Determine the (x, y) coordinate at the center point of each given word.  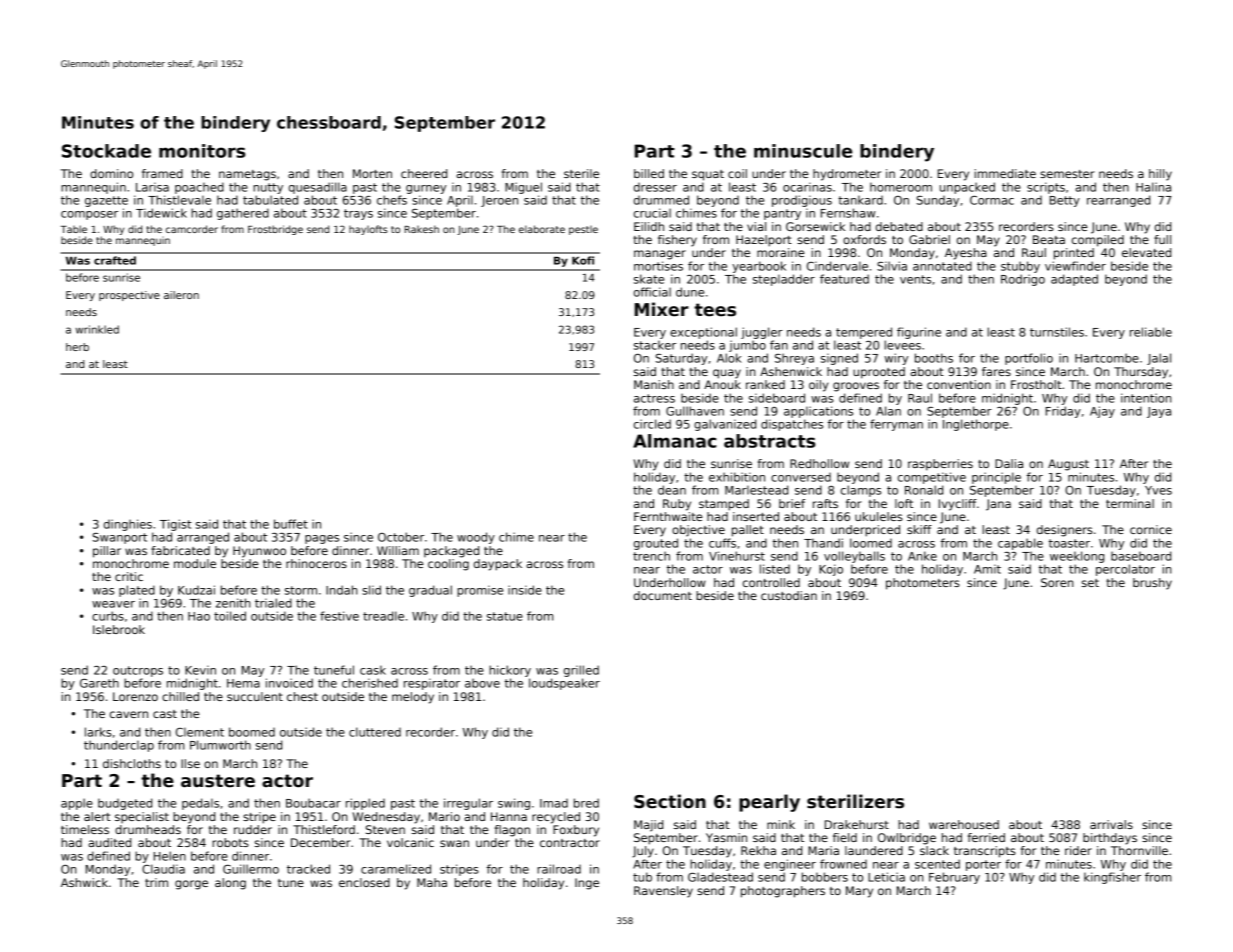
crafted (115, 260)
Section (670, 801)
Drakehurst (857, 824)
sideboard (777, 398)
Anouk (722, 384)
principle (996, 478)
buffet (291, 524)
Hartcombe (1107, 358)
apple (77, 804)
